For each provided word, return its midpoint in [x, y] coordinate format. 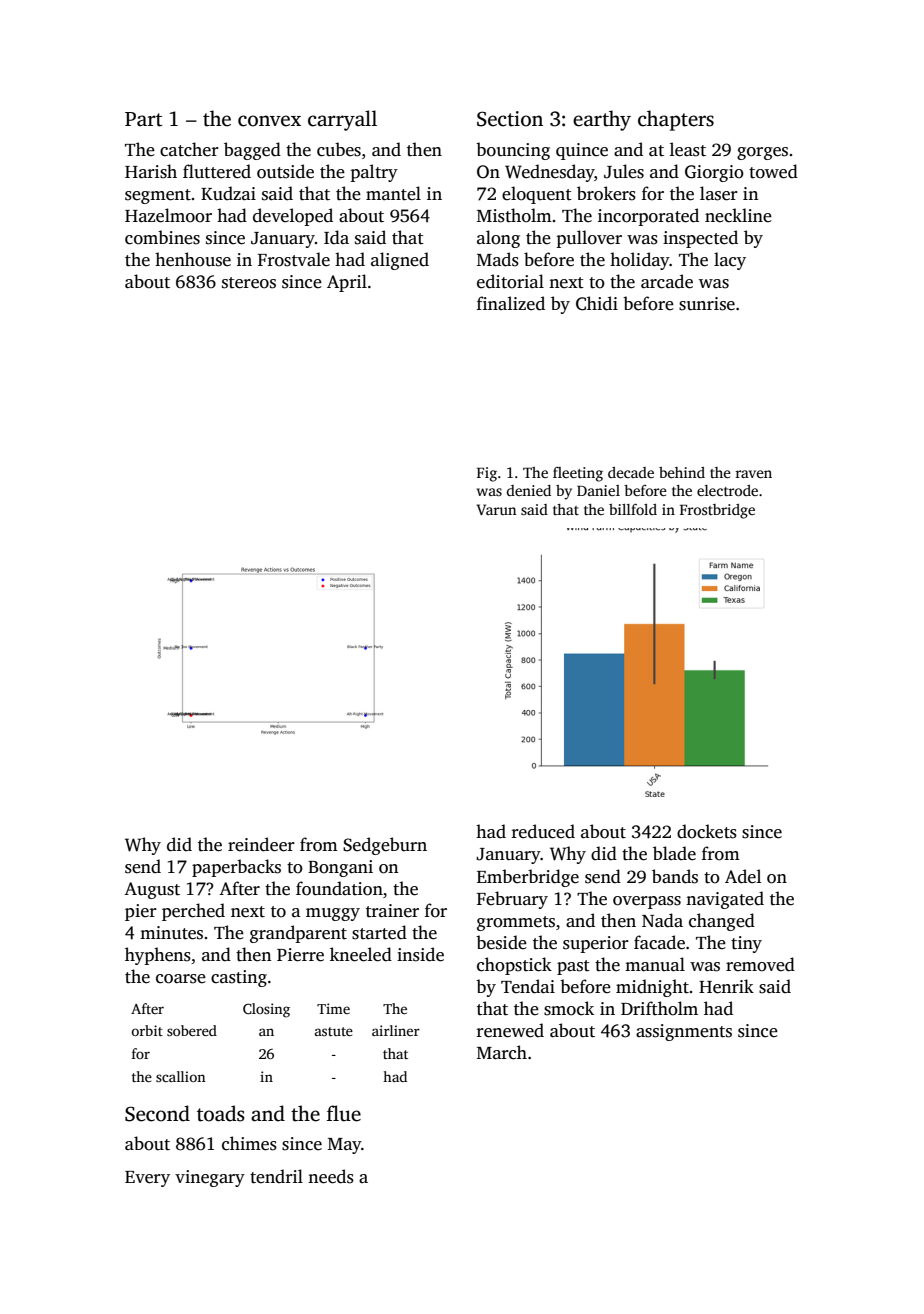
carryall [342, 120]
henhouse [193, 259]
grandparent [298, 934]
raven [753, 474]
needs [331, 1176]
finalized [511, 303]
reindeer [261, 844]
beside [501, 942]
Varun [496, 509]
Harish [151, 171]
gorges [762, 153]
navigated [725, 900]
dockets [707, 831]
